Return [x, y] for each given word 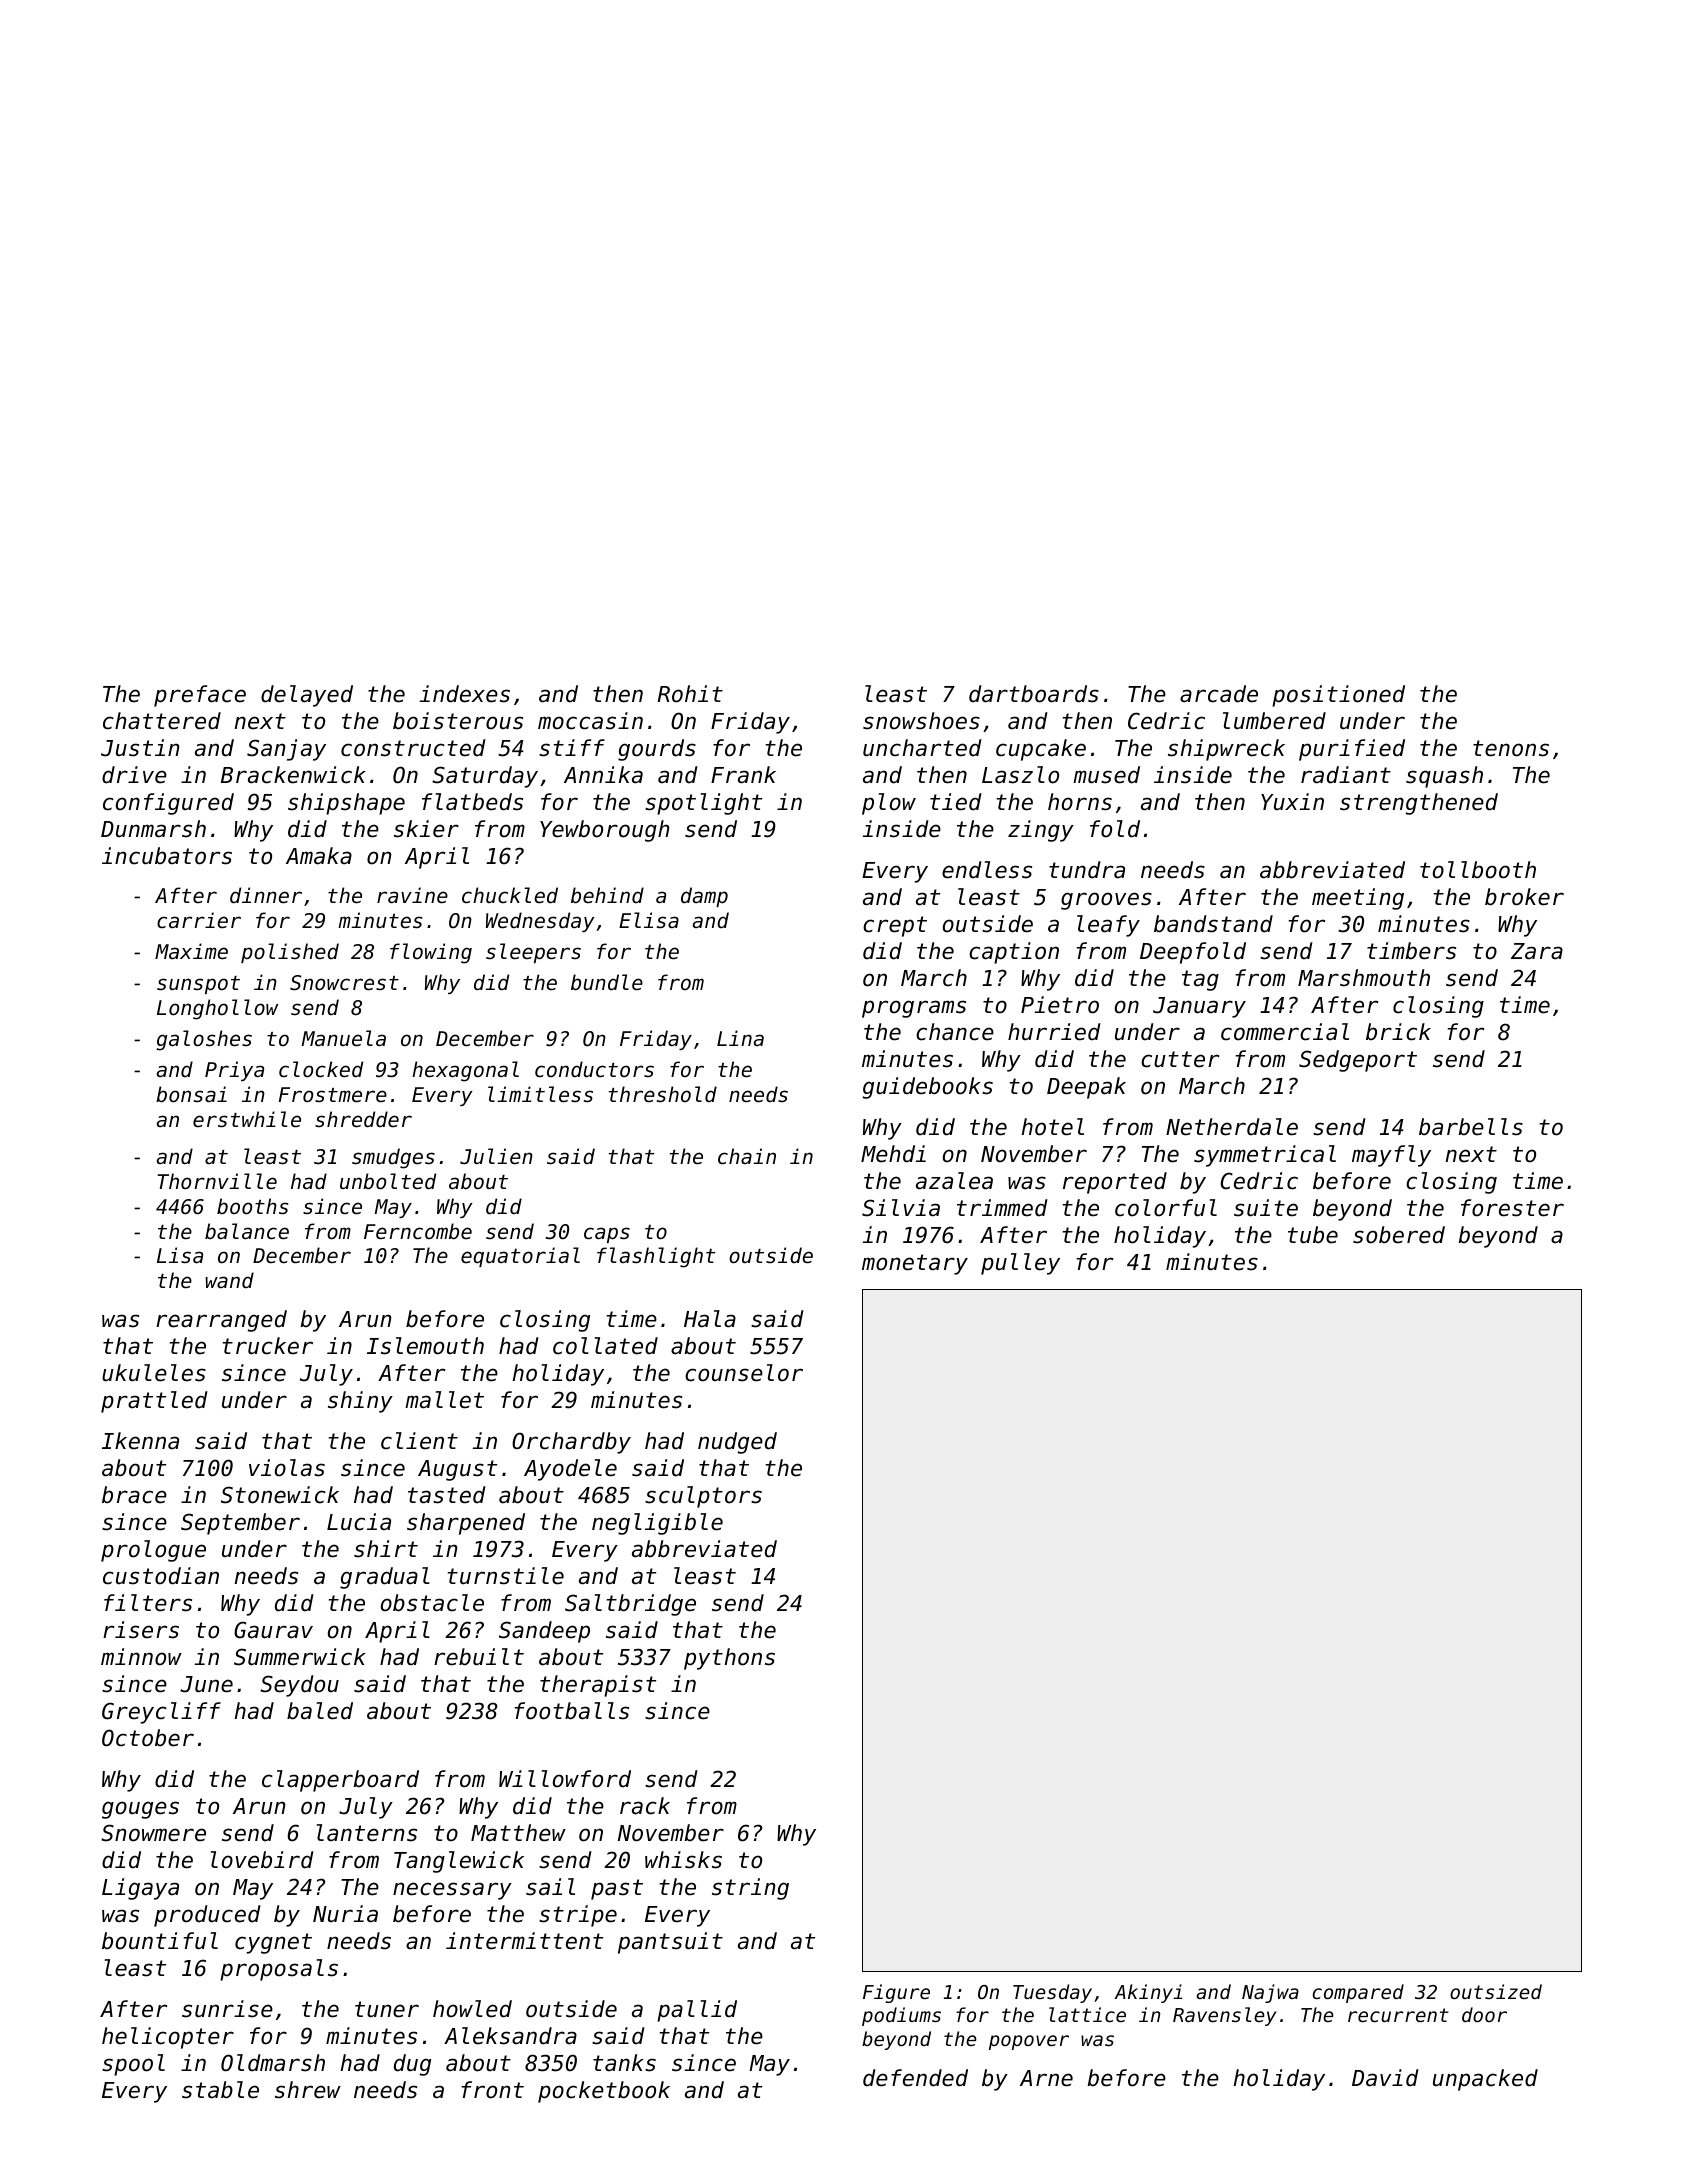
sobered [1399, 1235]
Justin [140, 748]
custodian [161, 1576]
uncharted [922, 748]
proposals [279, 1970]
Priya [234, 1071]
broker [1524, 897]
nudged [737, 1443]
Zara [1537, 951]
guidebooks [928, 1088]
